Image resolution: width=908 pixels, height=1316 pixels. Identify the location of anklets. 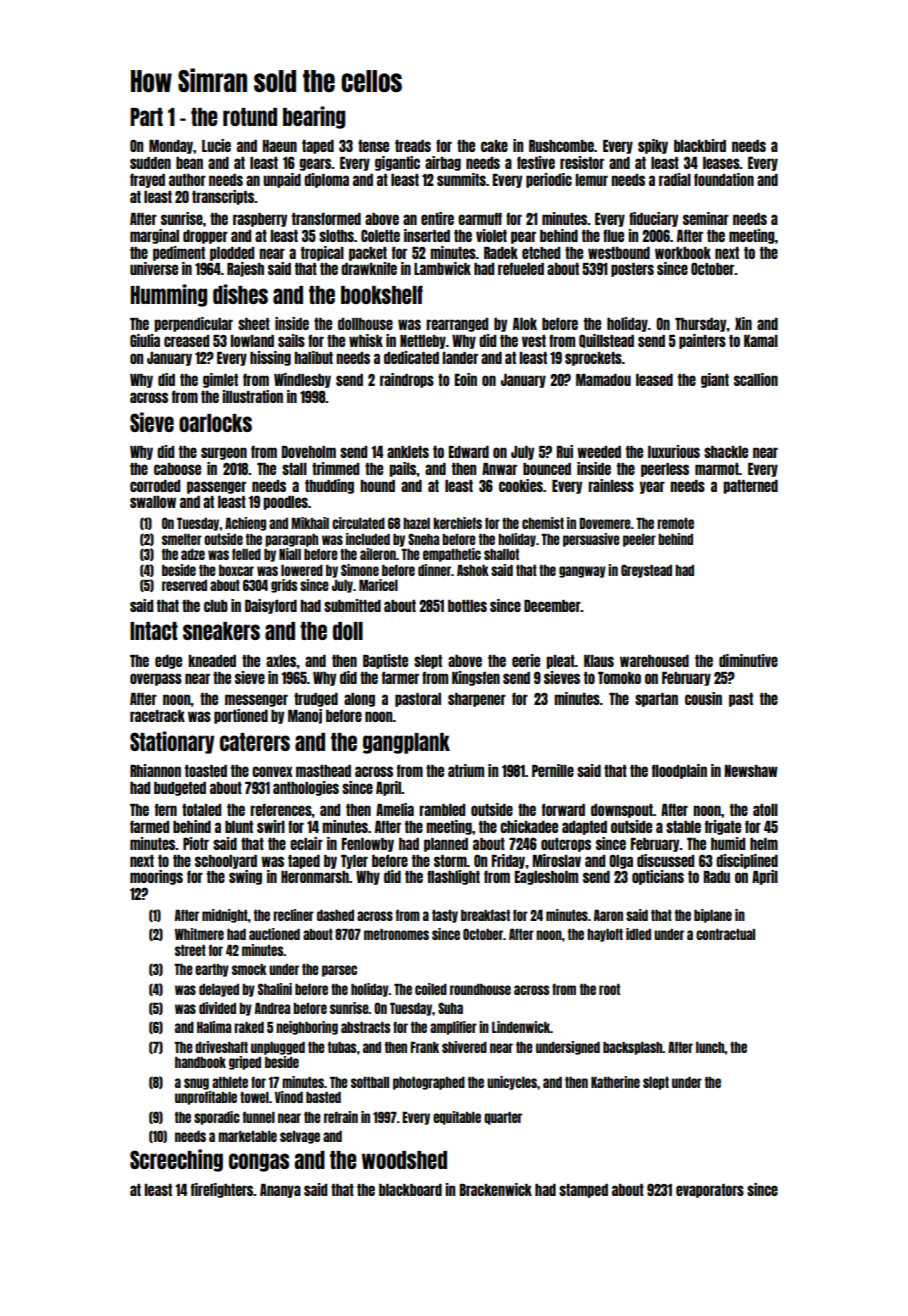
(408, 452).
